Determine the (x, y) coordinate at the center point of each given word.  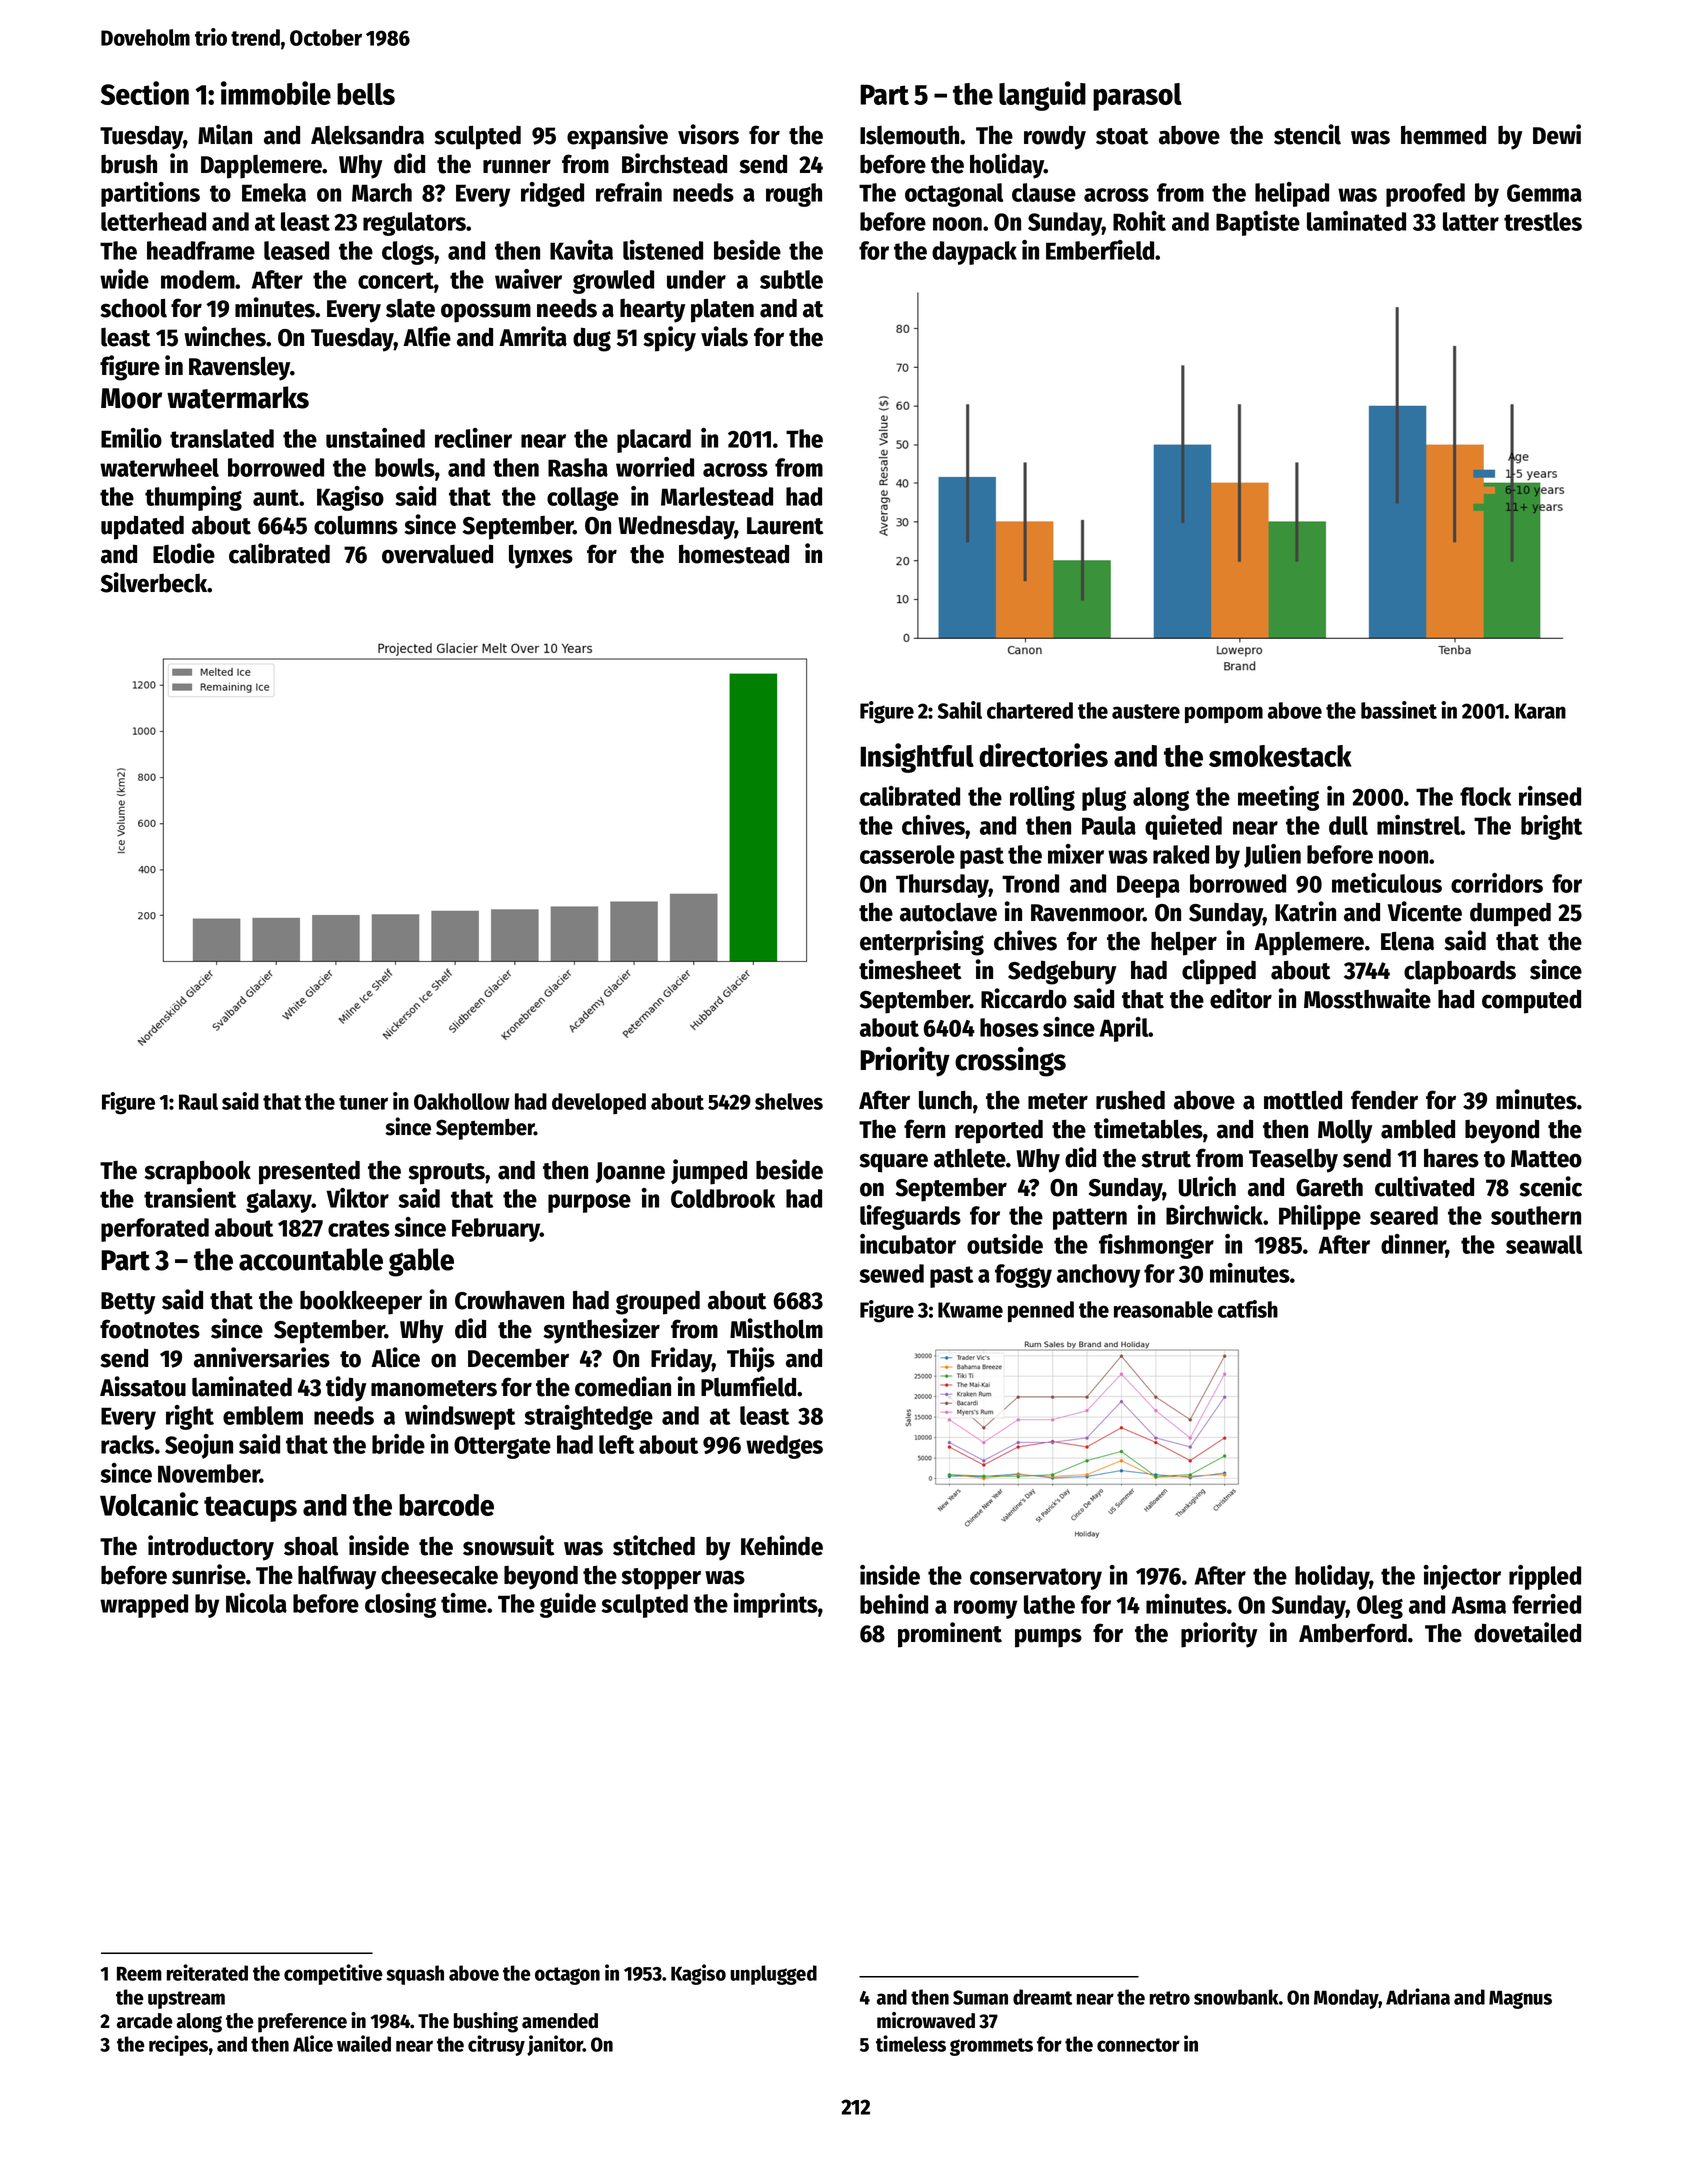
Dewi (1557, 134)
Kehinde (782, 1545)
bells (366, 94)
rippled (1545, 1577)
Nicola (256, 1603)
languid (1042, 96)
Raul (198, 1101)
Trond (1030, 883)
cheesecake (439, 1575)
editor (1241, 998)
